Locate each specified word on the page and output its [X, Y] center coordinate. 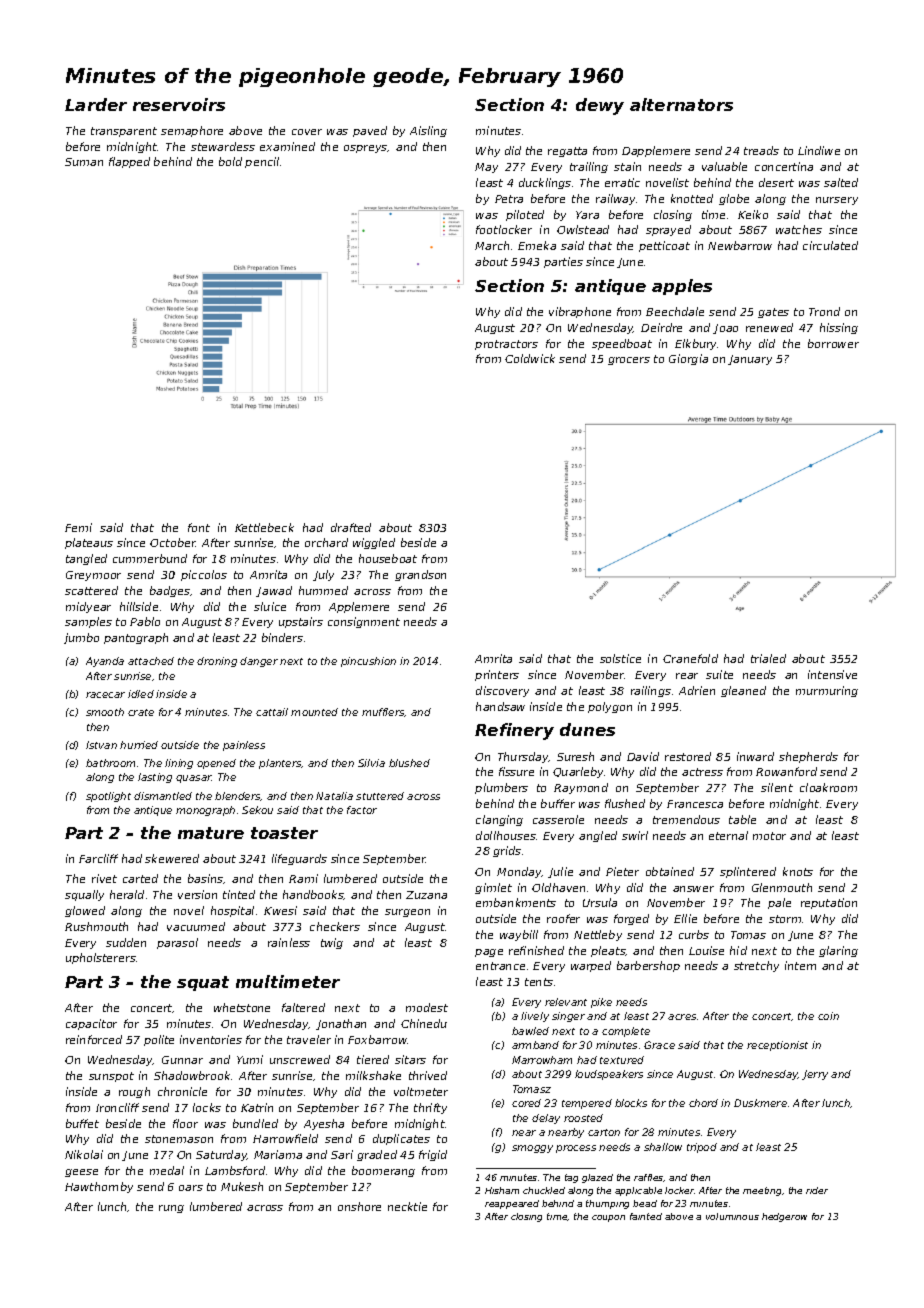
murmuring [827, 691]
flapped [129, 162]
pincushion [368, 662]
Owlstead [583, 229]
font [199, 527]
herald [127, 894]
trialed [768, 658]
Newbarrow [740, 245]
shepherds [808, 757]
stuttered [380, 796]
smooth [105, 712]
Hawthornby [99, 1187]
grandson [420, 575]
